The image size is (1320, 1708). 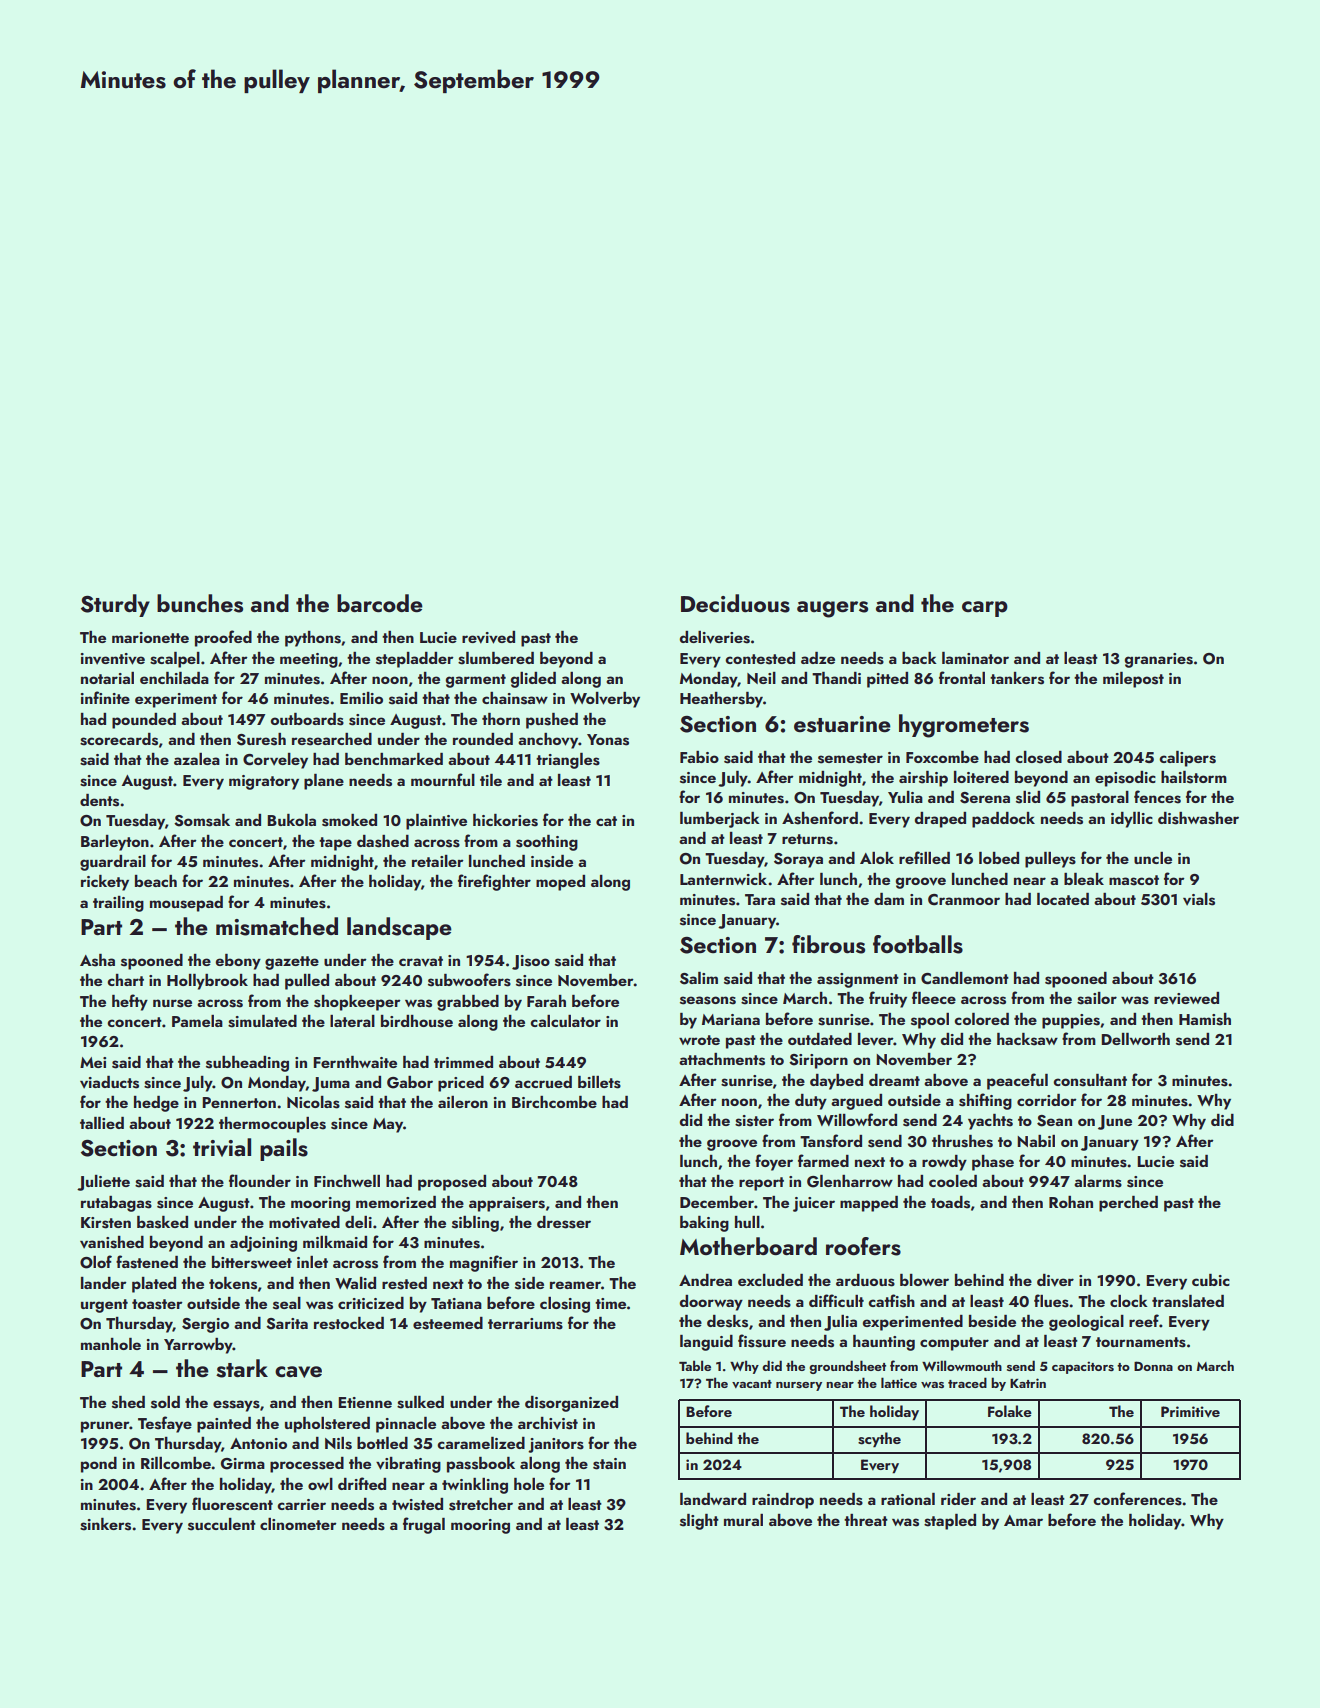 I want to click on Pamela, so click(x=197, y=1021).
